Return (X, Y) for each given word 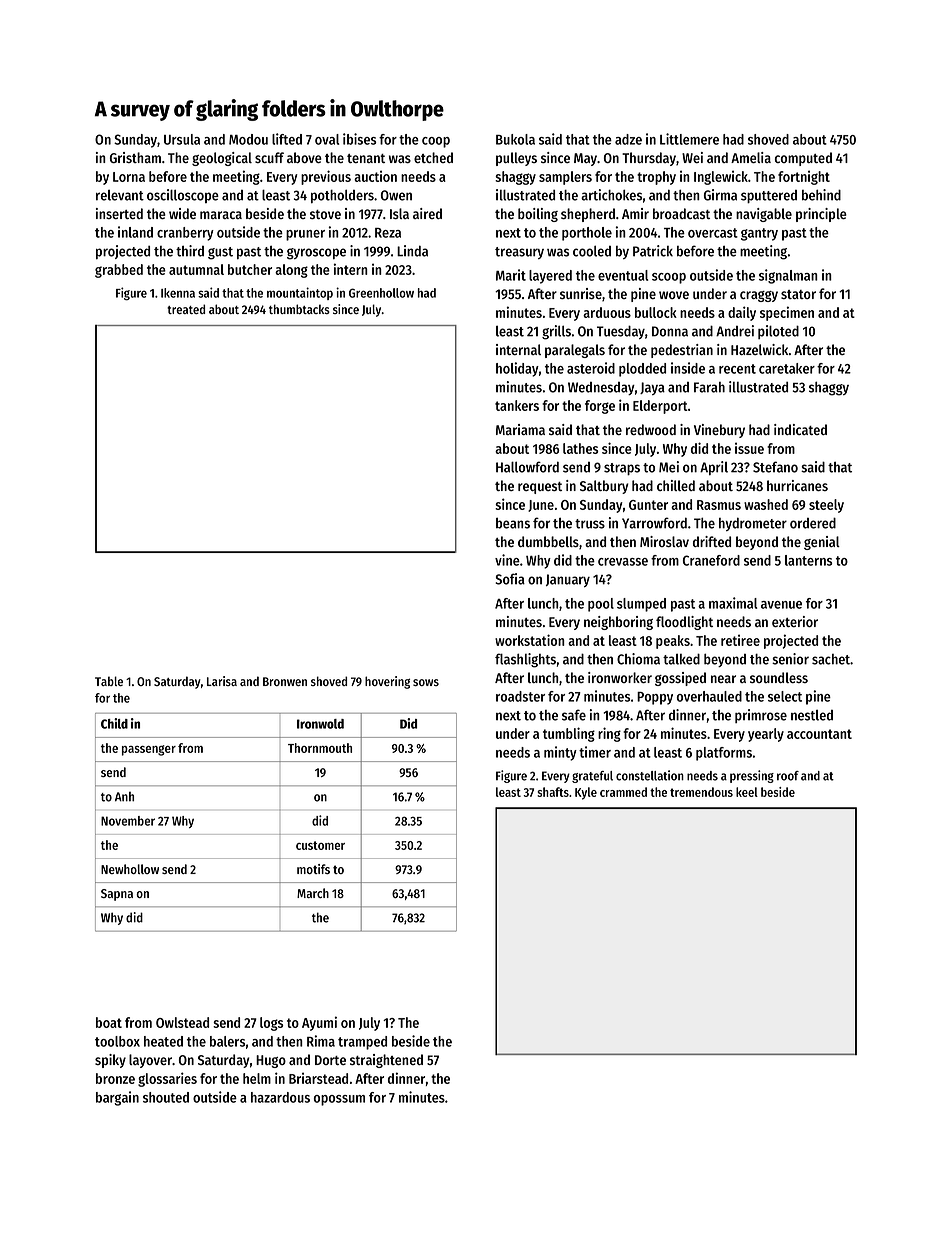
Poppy (655, 698)
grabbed (119, 271)
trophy (656, 178)
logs (271, 1024)
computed (803, 159)
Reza (388, 233)
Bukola (515, 139)
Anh (124, 797)
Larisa (222, 681)
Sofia (510, 579)
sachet (831, 659)
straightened (386, 1061)
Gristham (135, 157)
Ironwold (320, 724)
